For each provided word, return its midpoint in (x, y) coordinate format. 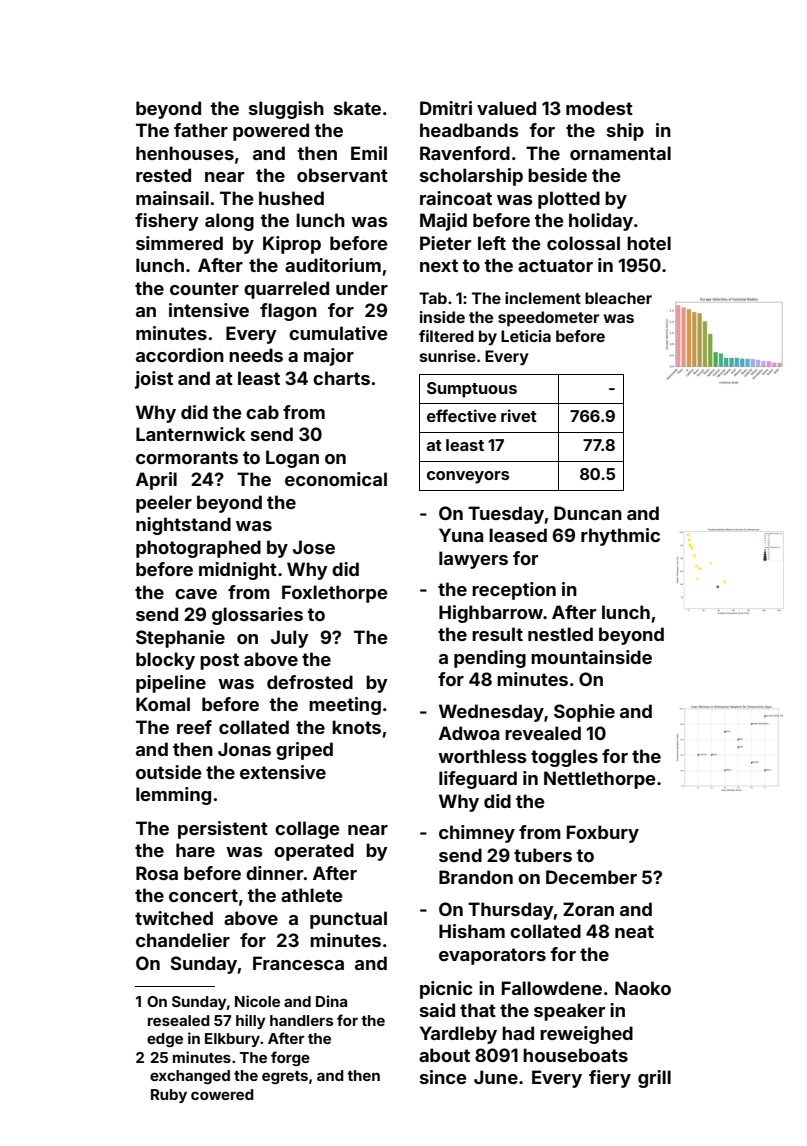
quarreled (286, 290)
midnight (238, 571)
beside (557, 175)
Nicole (257, 1001)
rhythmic (620, 537)
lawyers (473, 560)
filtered (446, 336)
